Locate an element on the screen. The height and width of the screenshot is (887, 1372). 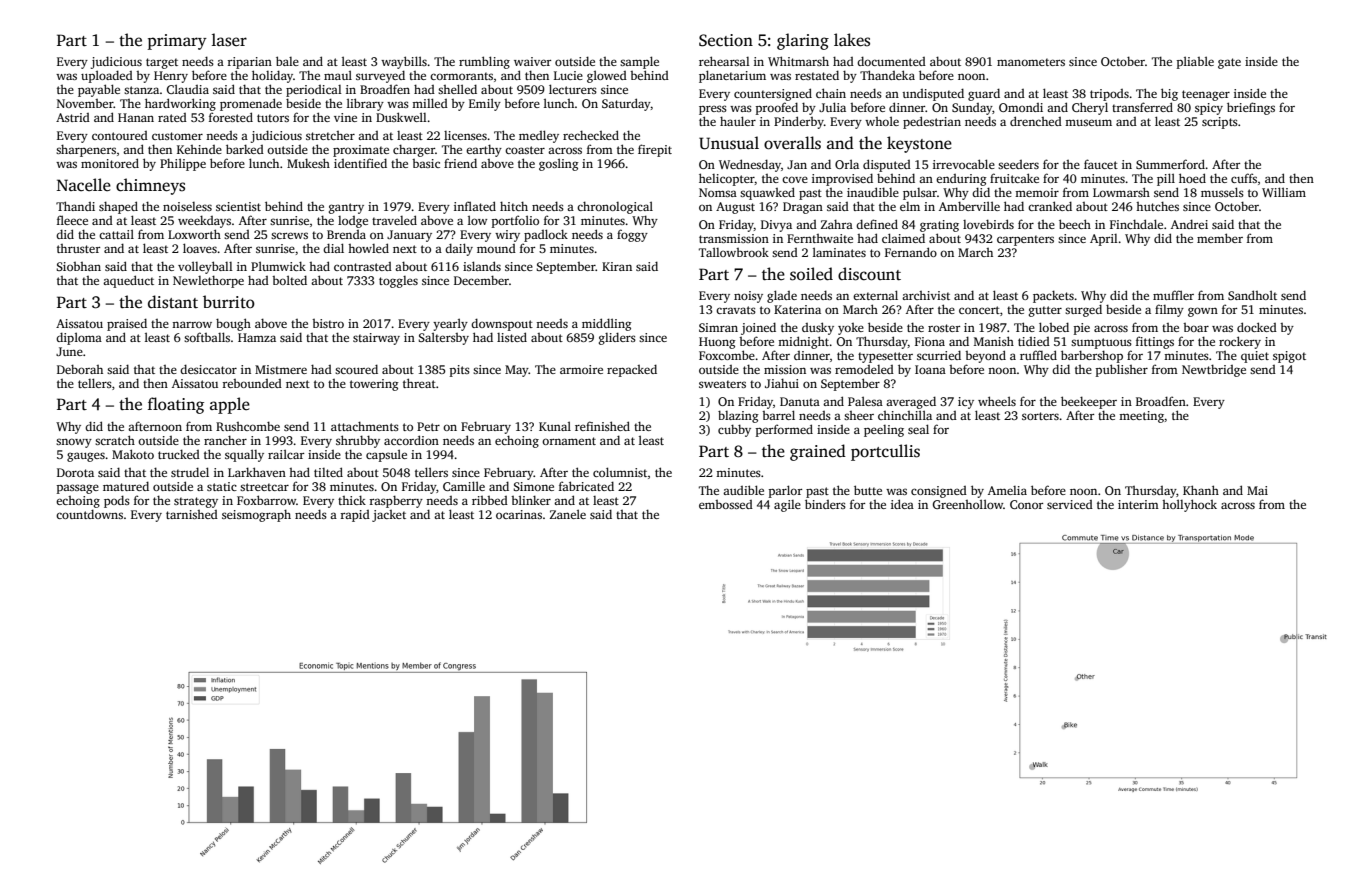
grained is located at coordinates (818, 452).
